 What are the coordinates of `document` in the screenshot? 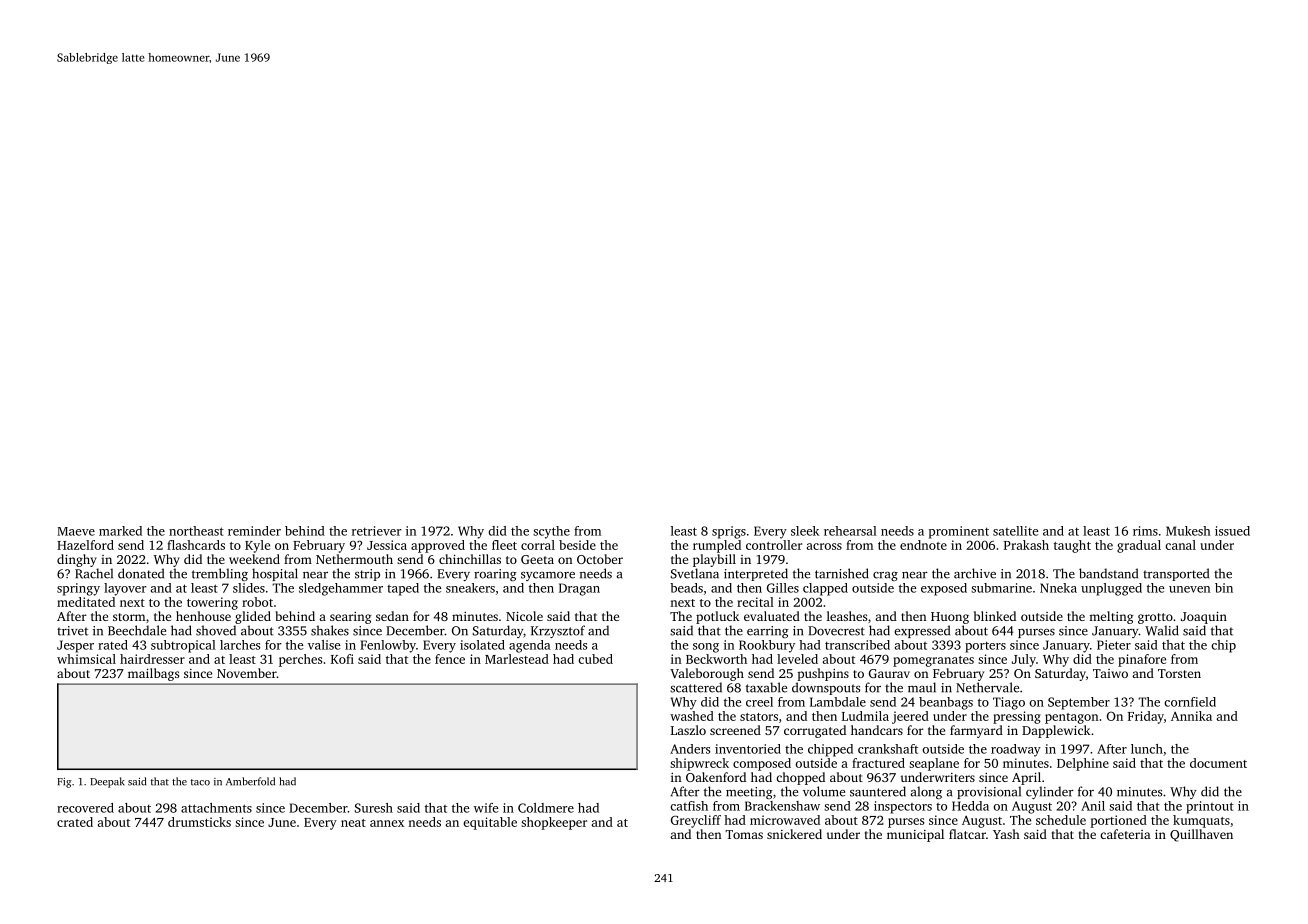 It's located at (1218, 763).
